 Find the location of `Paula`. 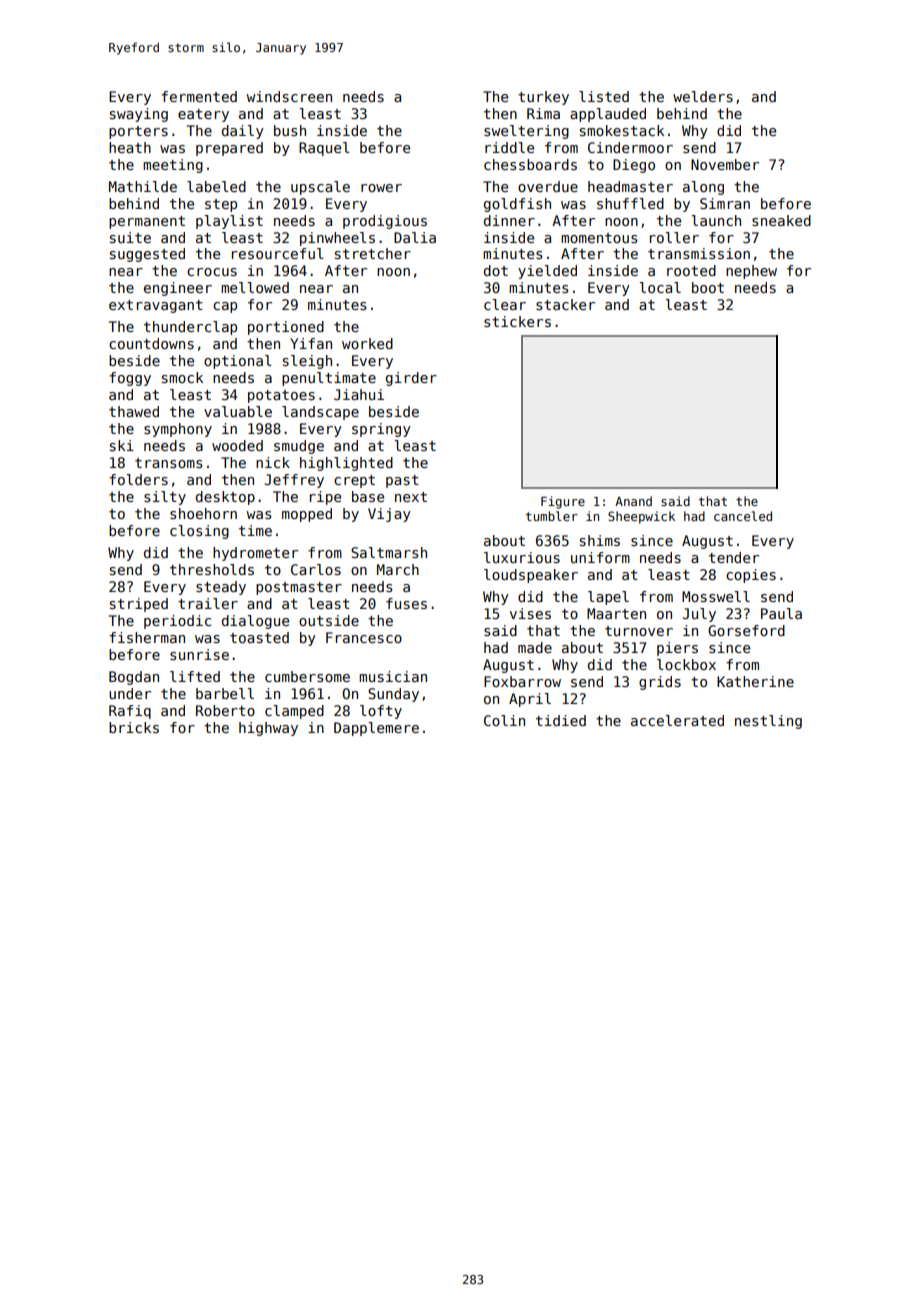

Paula is located at coordinates (781, 613).
